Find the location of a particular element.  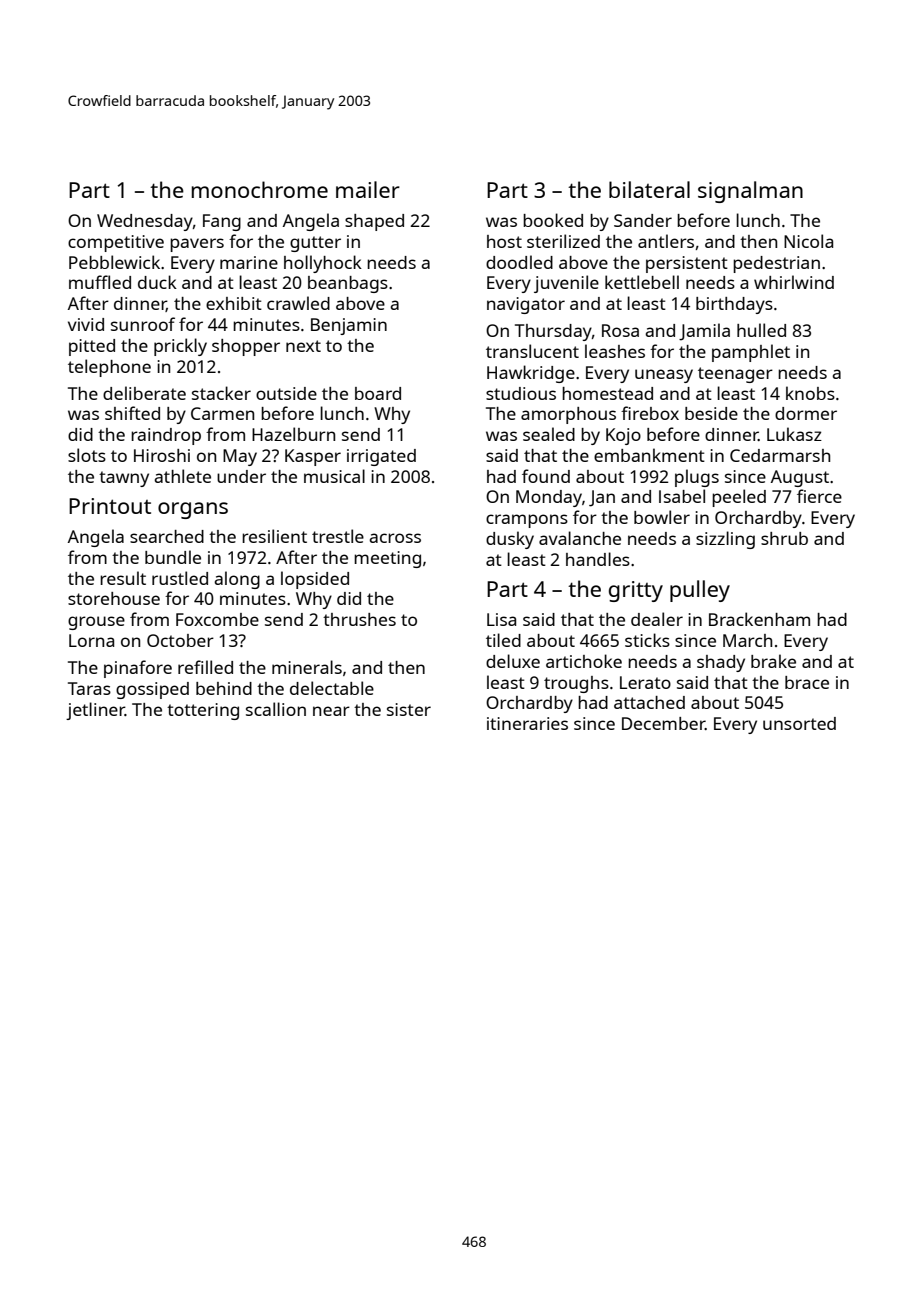

shifted is located at coordinates (132, 413).
